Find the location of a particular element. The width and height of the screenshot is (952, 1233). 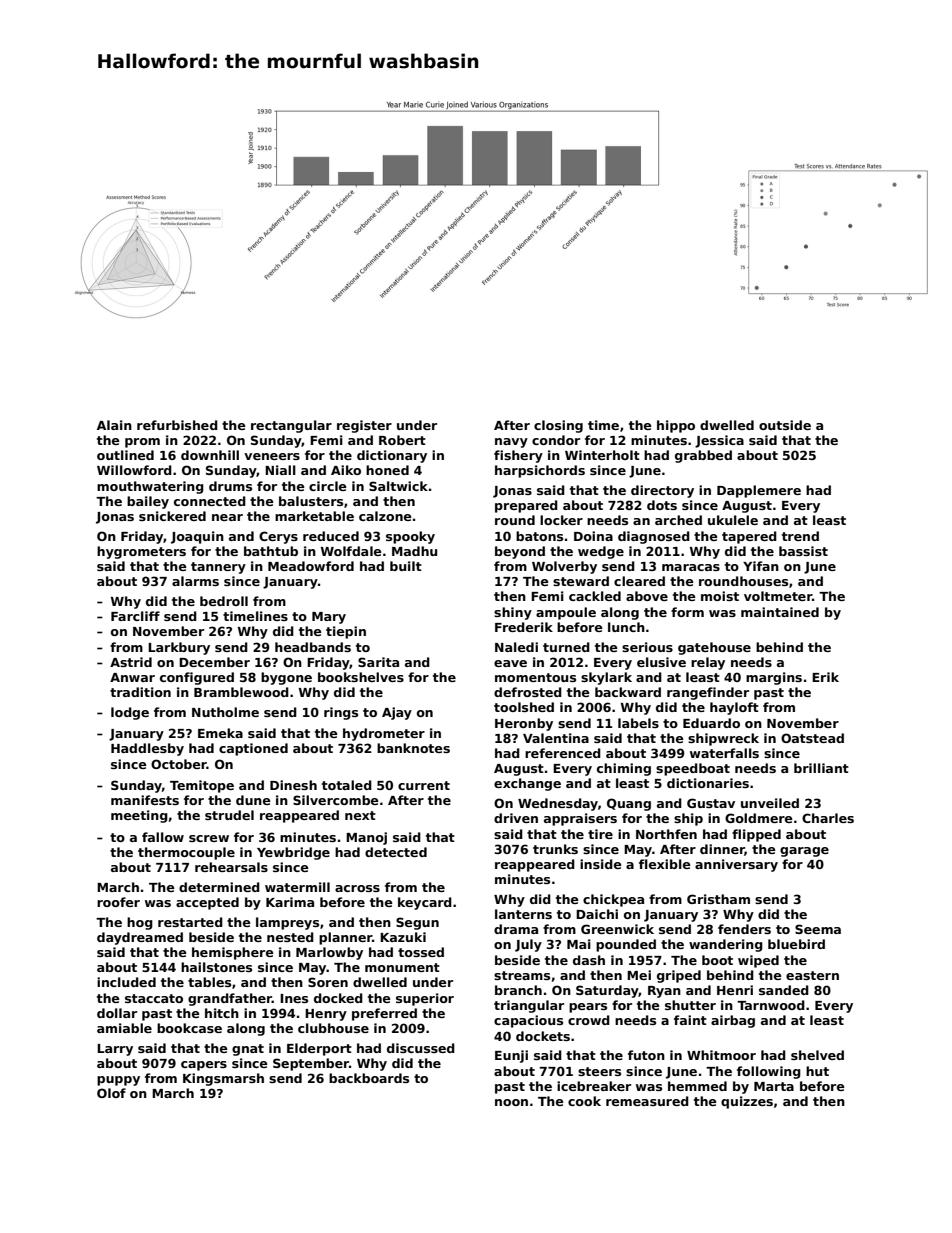

outlined is located at coordinates (125, 455).
